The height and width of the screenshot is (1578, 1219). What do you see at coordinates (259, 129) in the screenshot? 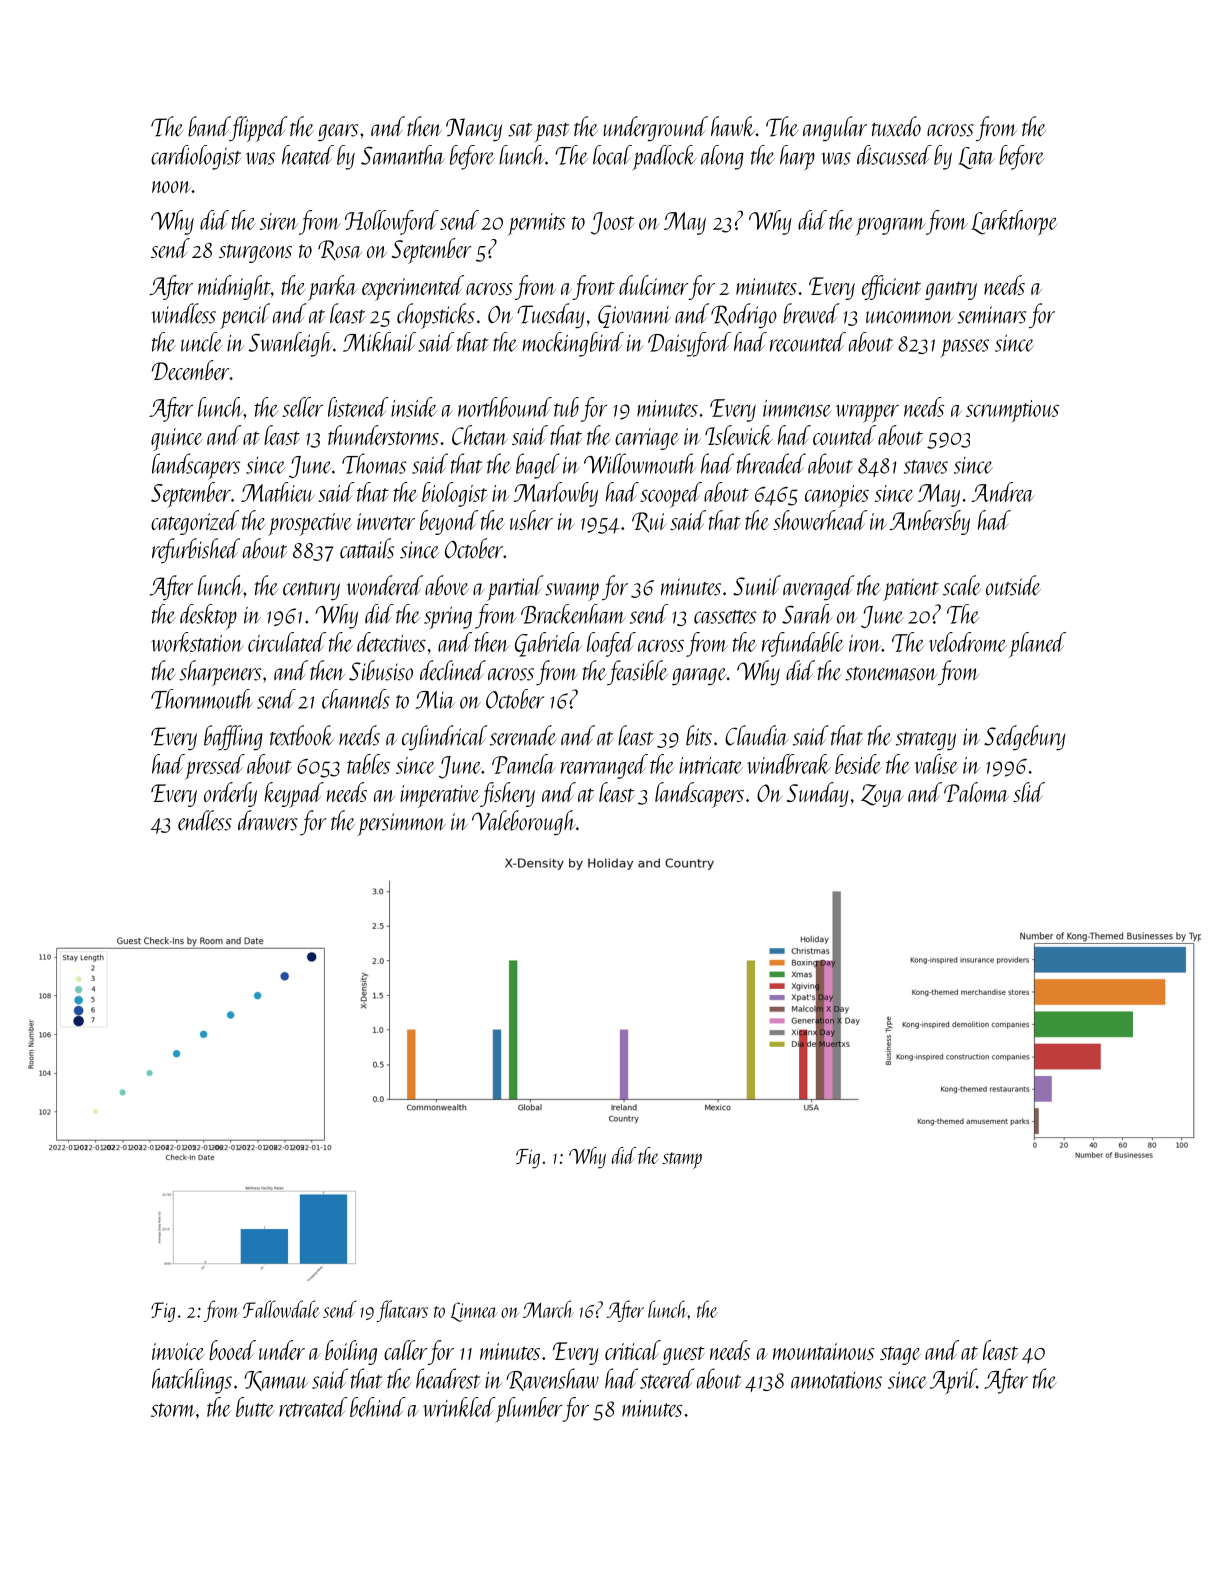
I see `flipped` at bounding box center [259, 129].
